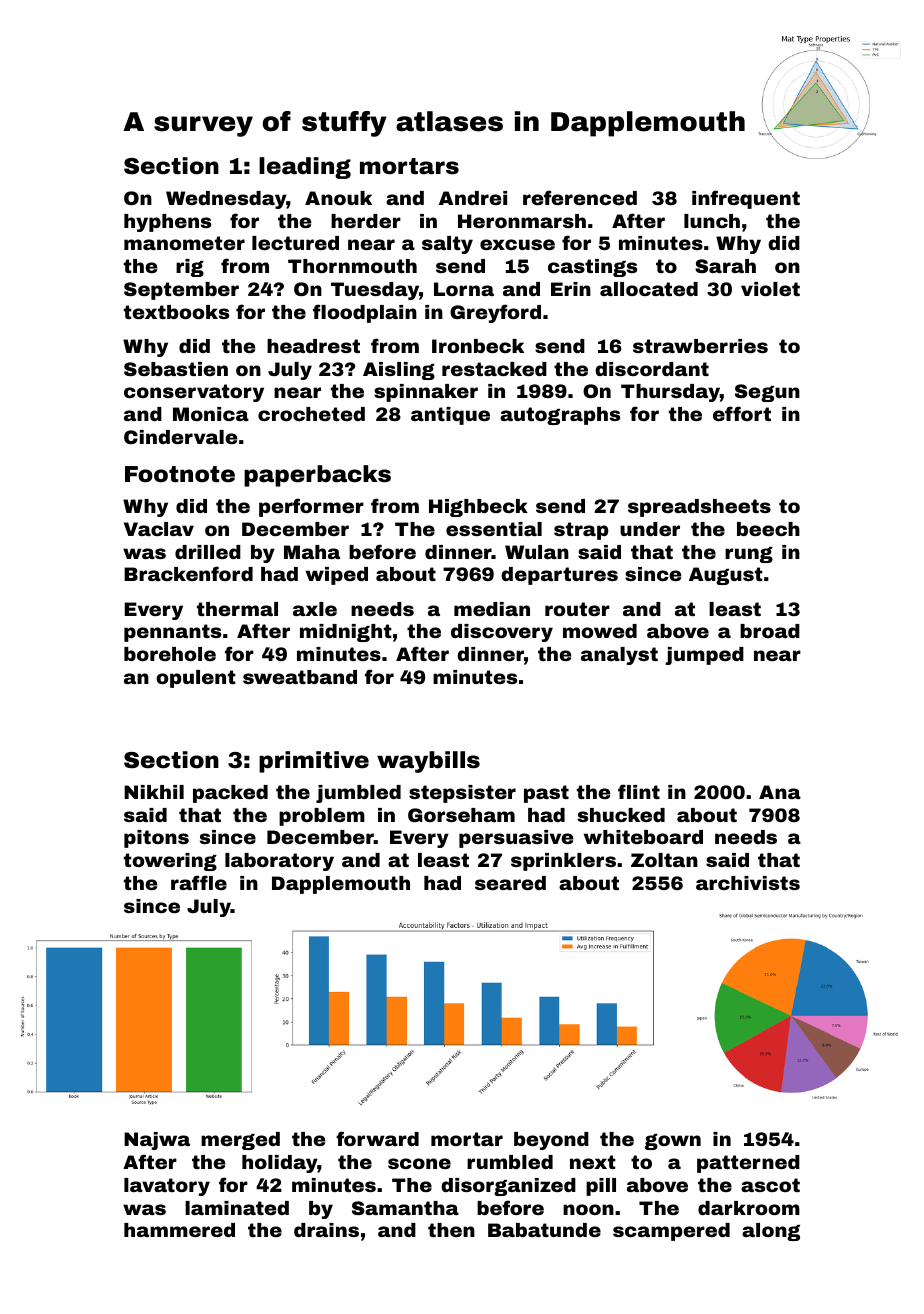 This screenshot has height=1314, width=924. Describe the element at coordinates (230, 794) in the screenshot. I see `packed` at that location.
